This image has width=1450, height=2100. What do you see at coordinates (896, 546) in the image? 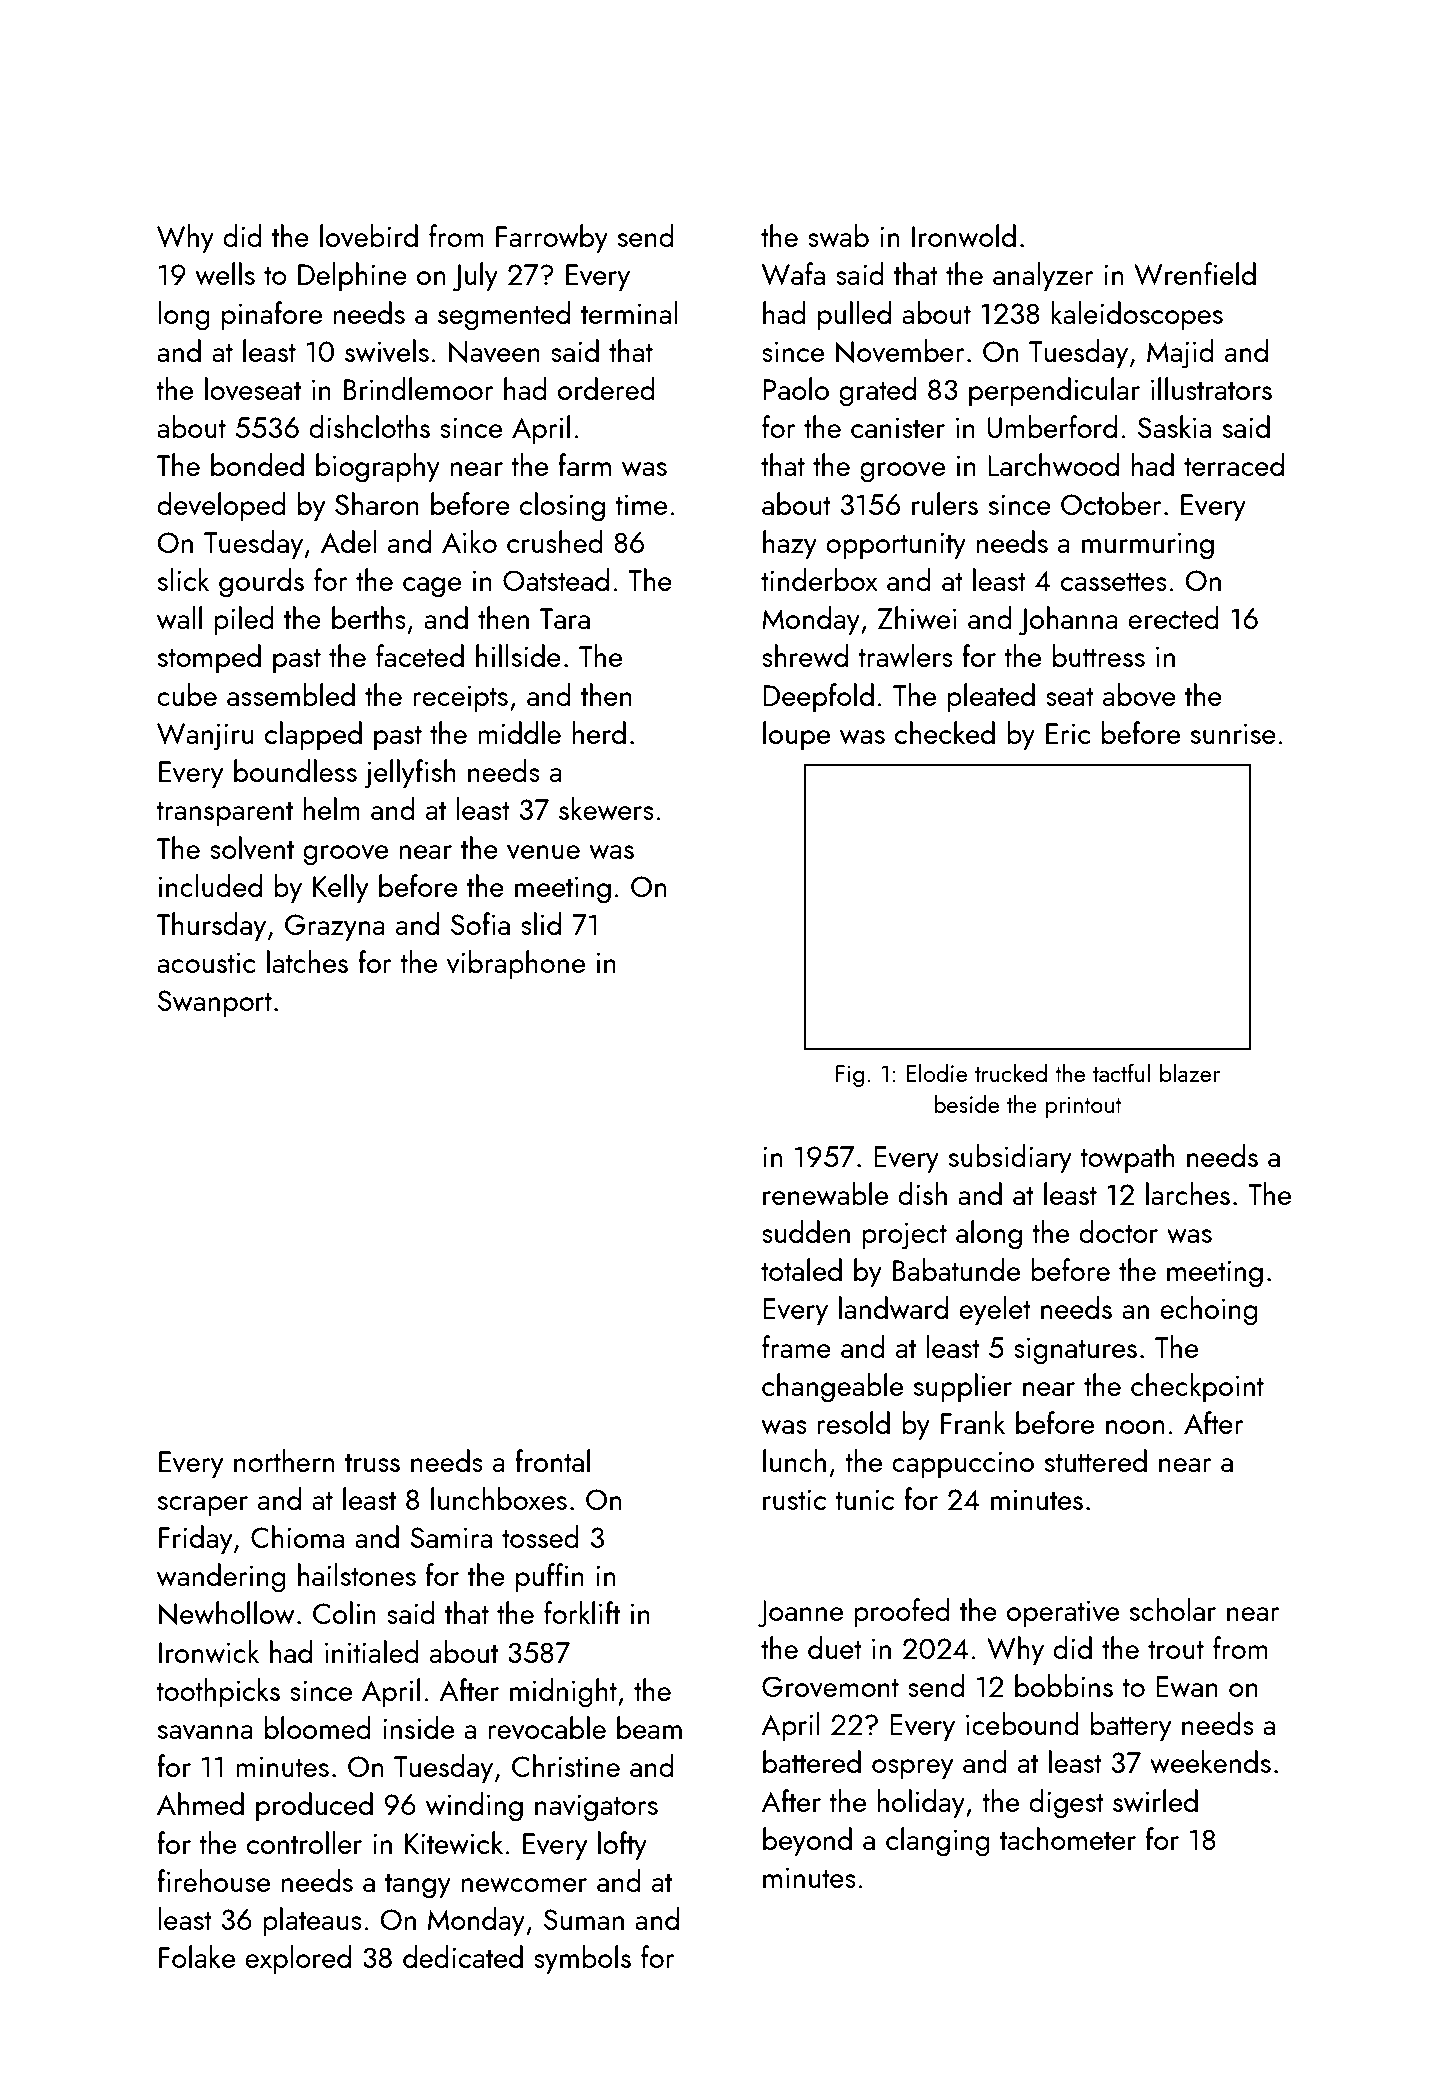
I see `opportunity` at bounding box center [896, 546].
